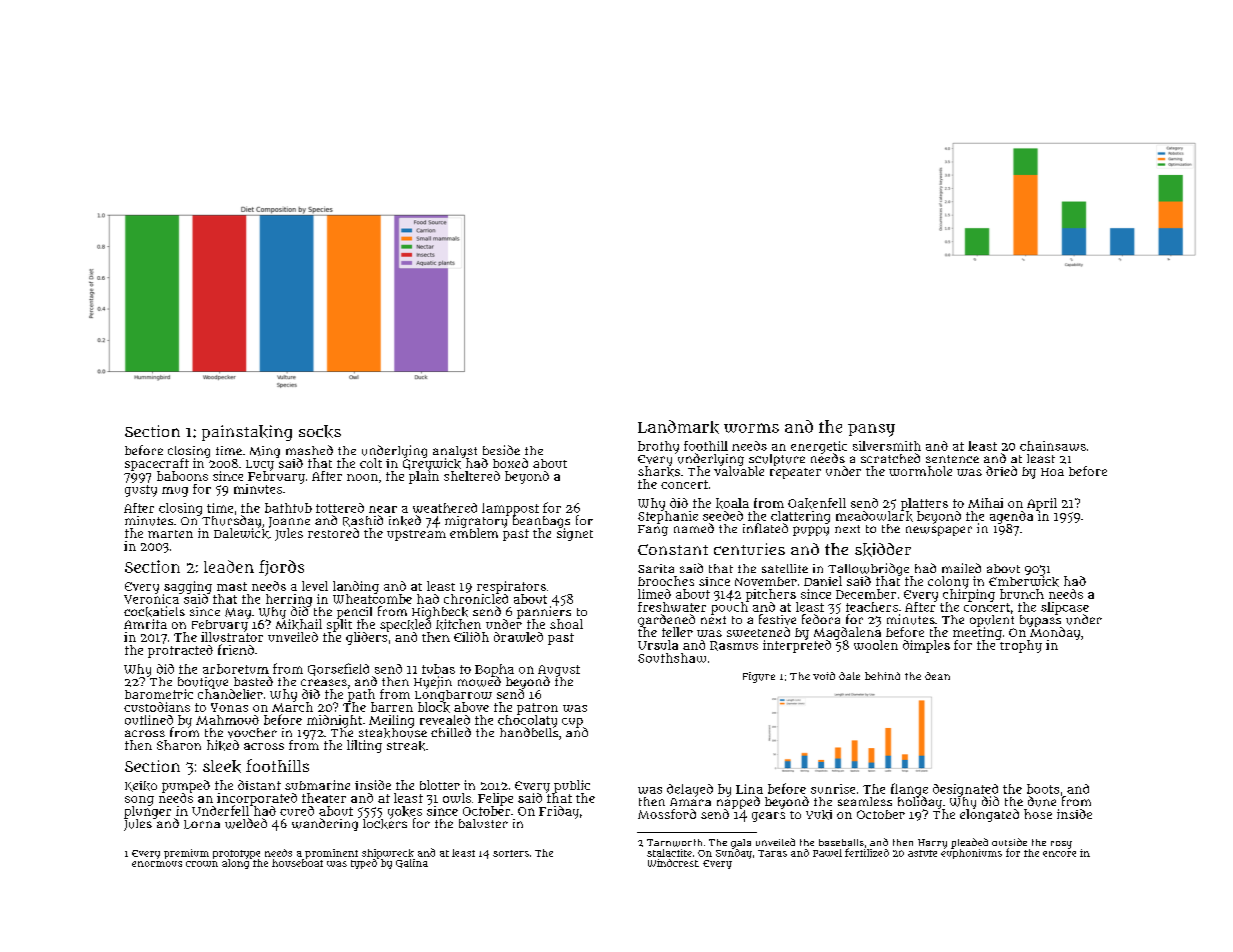 The image size is (1233, 952). I want to click on welded, so click(246, 823).
